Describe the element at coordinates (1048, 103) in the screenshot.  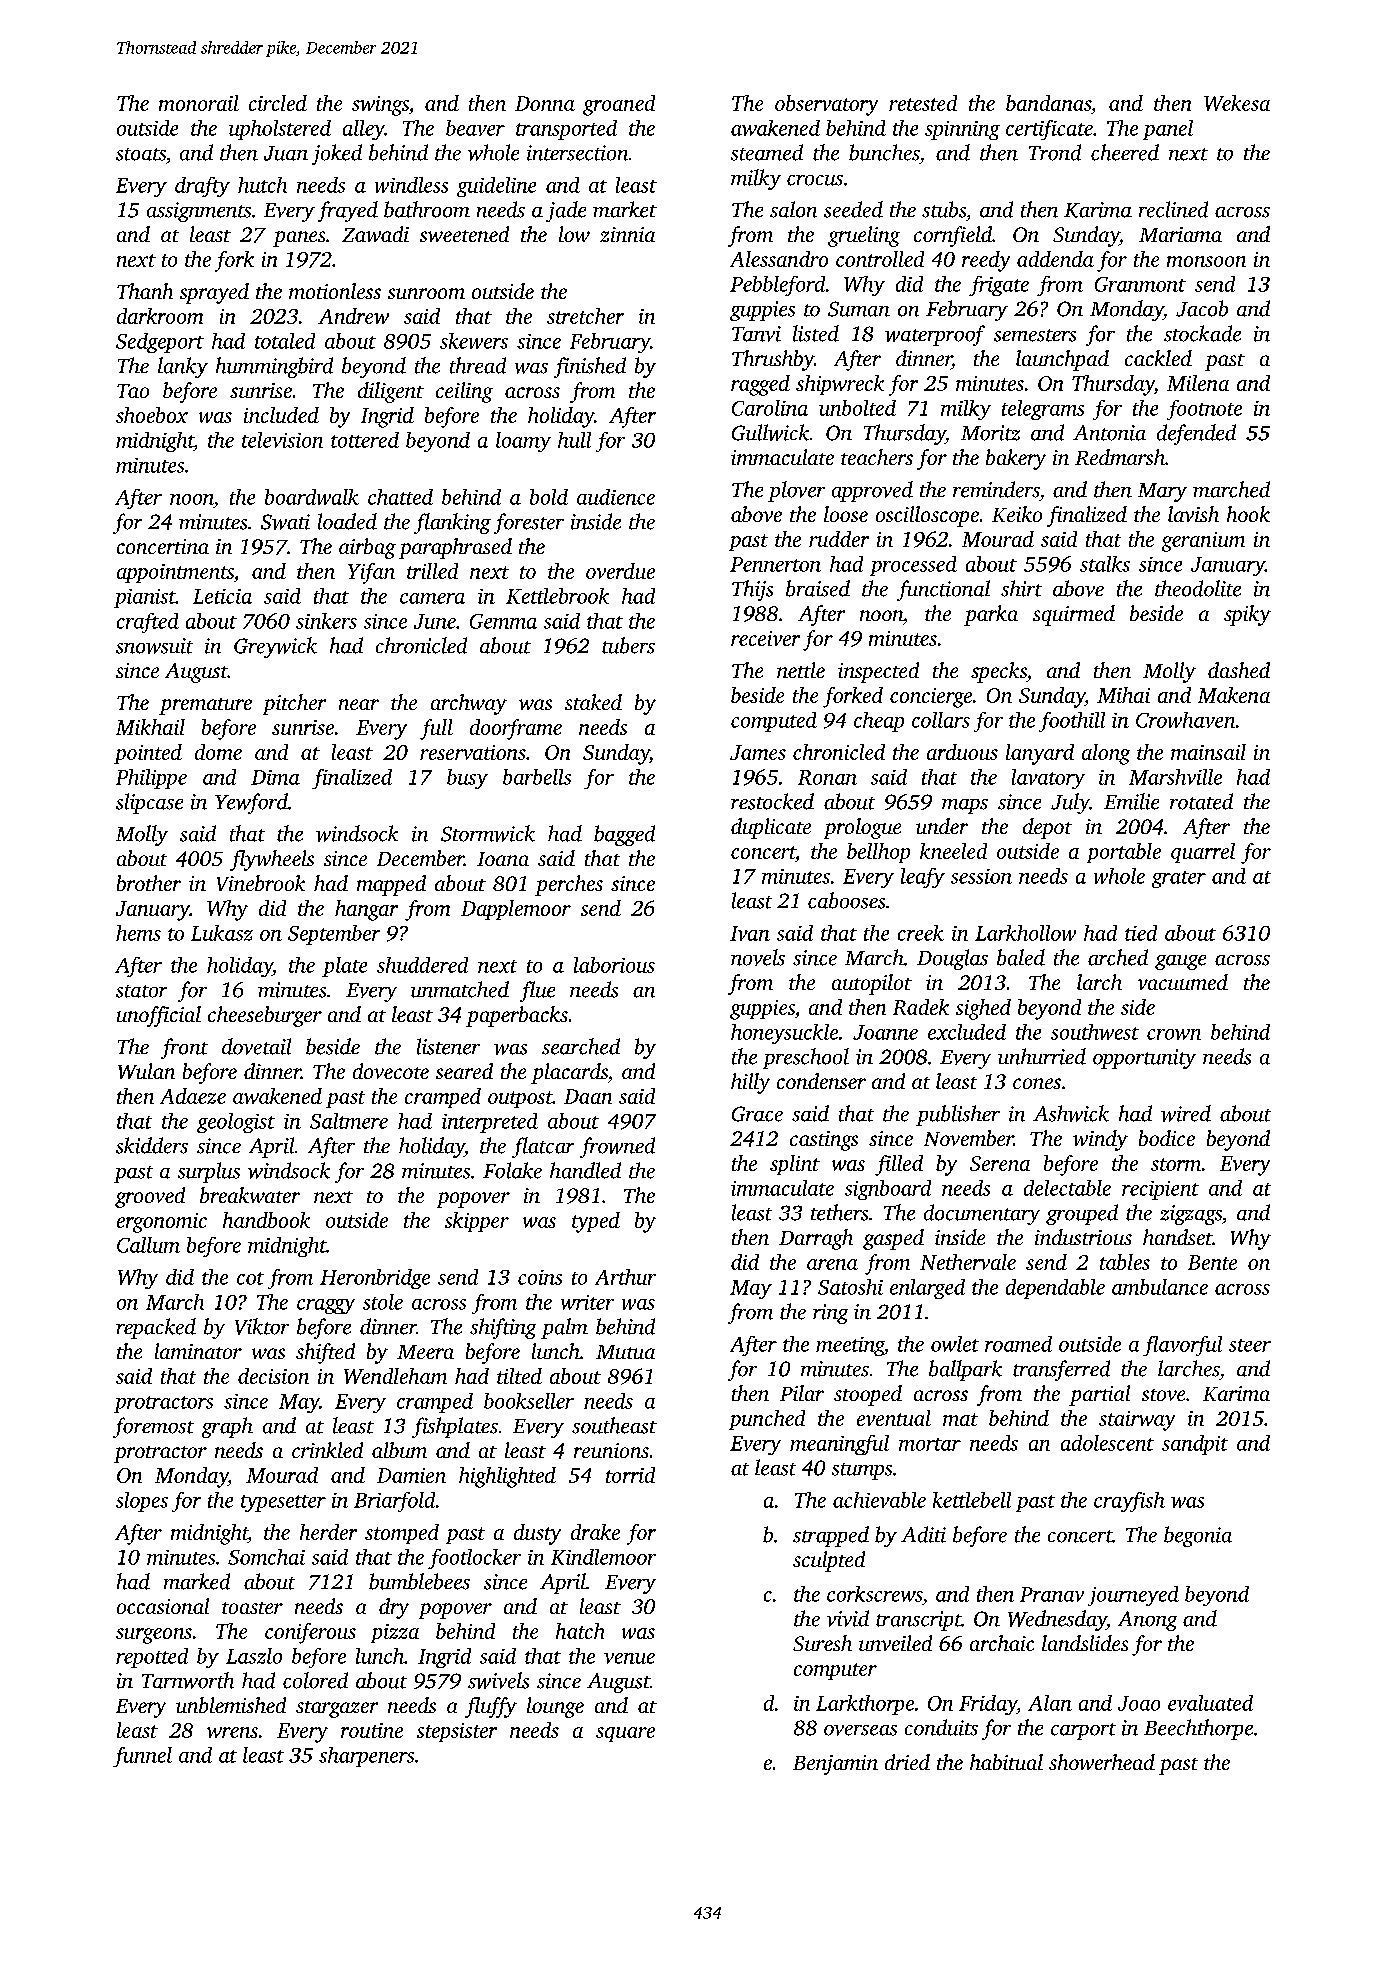
I see `bandanas` at that location.
